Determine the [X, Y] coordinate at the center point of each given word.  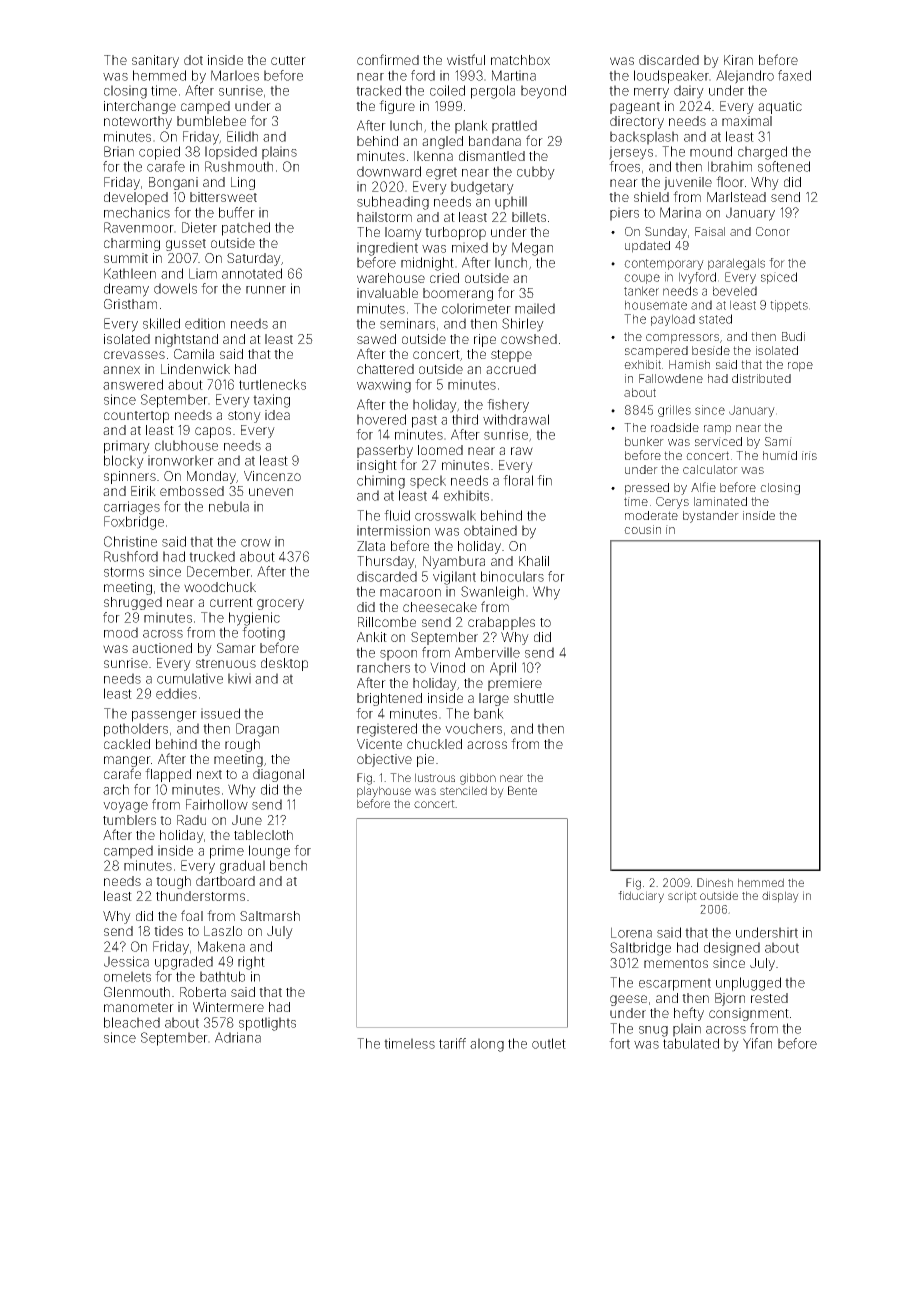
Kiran [738, 60]
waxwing [384, 386]
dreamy [126, 290]
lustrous [435, 777]
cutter [288, 60]
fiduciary [641, 897]
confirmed [388, 59]
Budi [793, 336]
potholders [136, 730]
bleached [132, 1022]
